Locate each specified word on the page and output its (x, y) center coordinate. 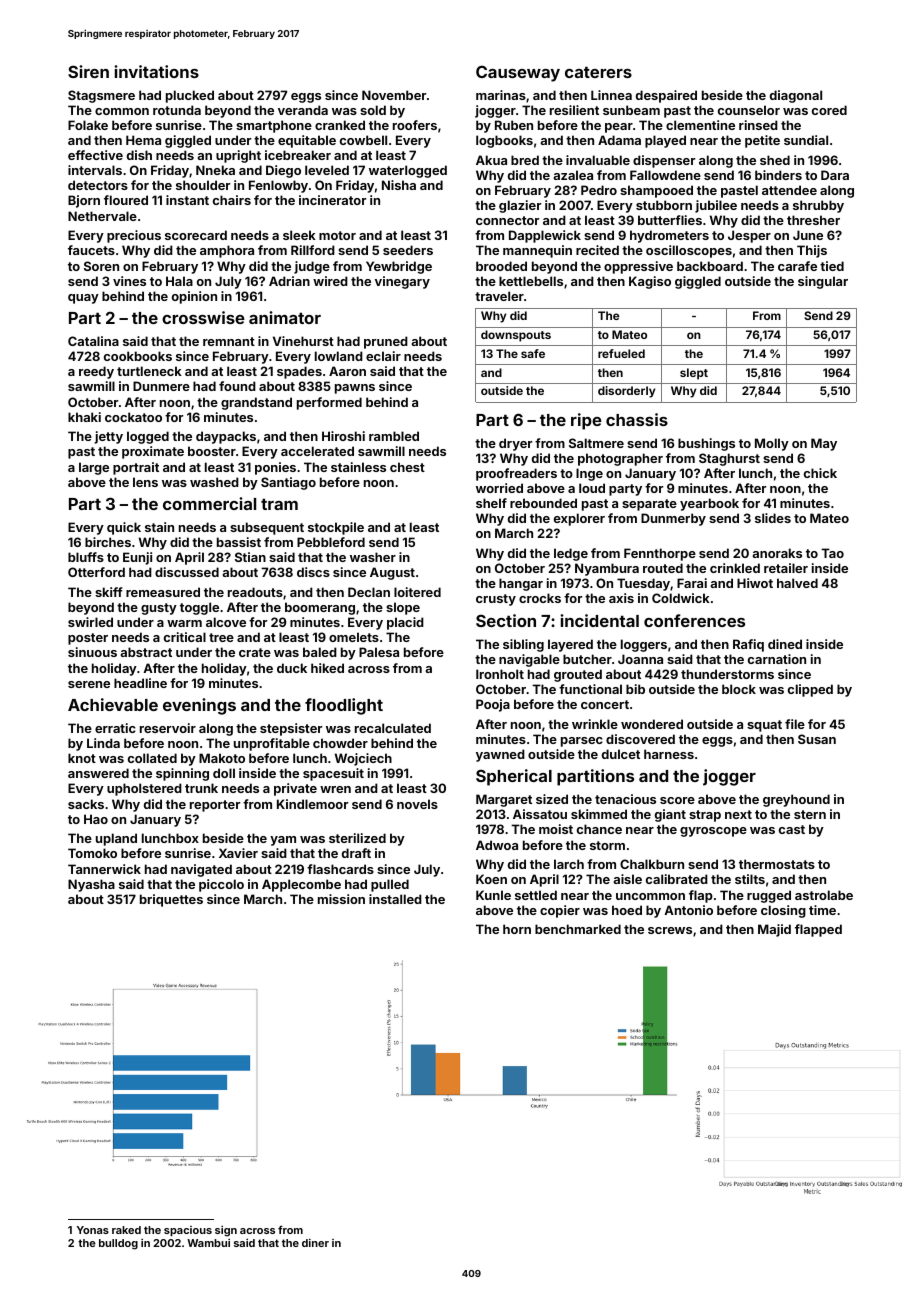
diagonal (796, 96)
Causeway (518, 73)
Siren (88, 71)
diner (315, 1242)
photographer (620, 459)
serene (89, 684)
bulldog (118, 1244)
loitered (417, 592)
